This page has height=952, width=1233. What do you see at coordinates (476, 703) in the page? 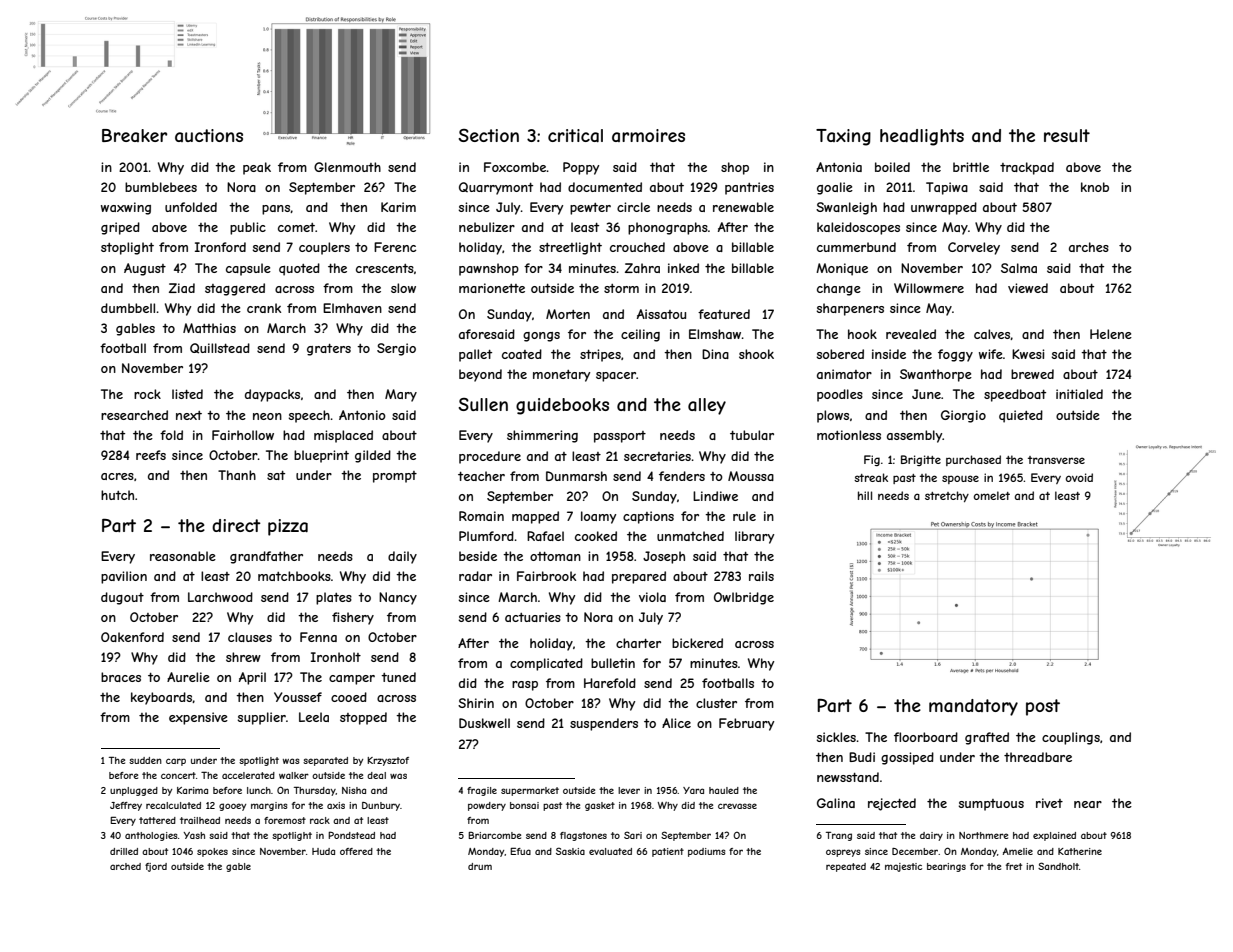
I see `Shirin` at bounding box center [476, 703].
